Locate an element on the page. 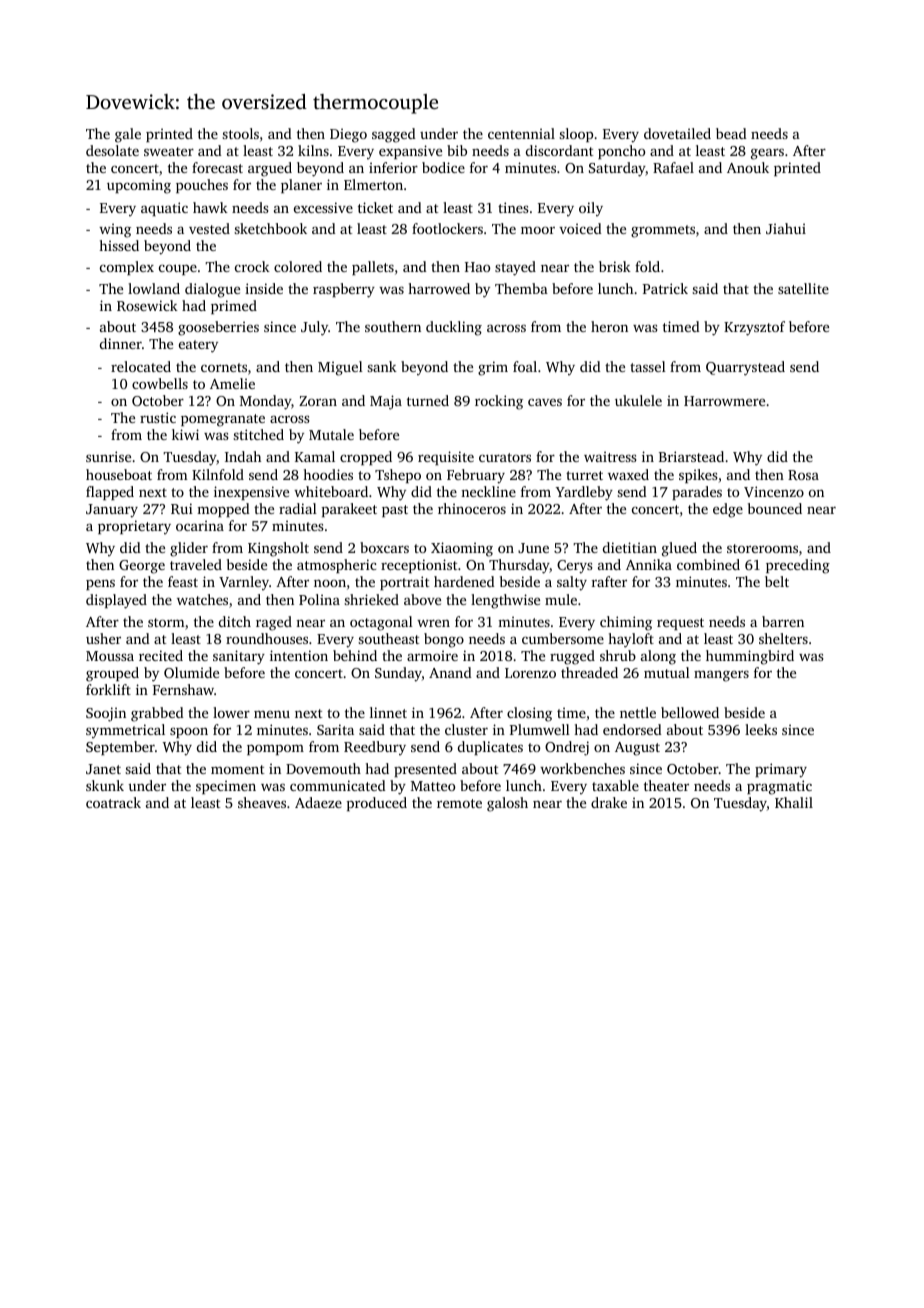 This page has width=924, height=1308. Jiahui is located at coordinates (786, 228).
